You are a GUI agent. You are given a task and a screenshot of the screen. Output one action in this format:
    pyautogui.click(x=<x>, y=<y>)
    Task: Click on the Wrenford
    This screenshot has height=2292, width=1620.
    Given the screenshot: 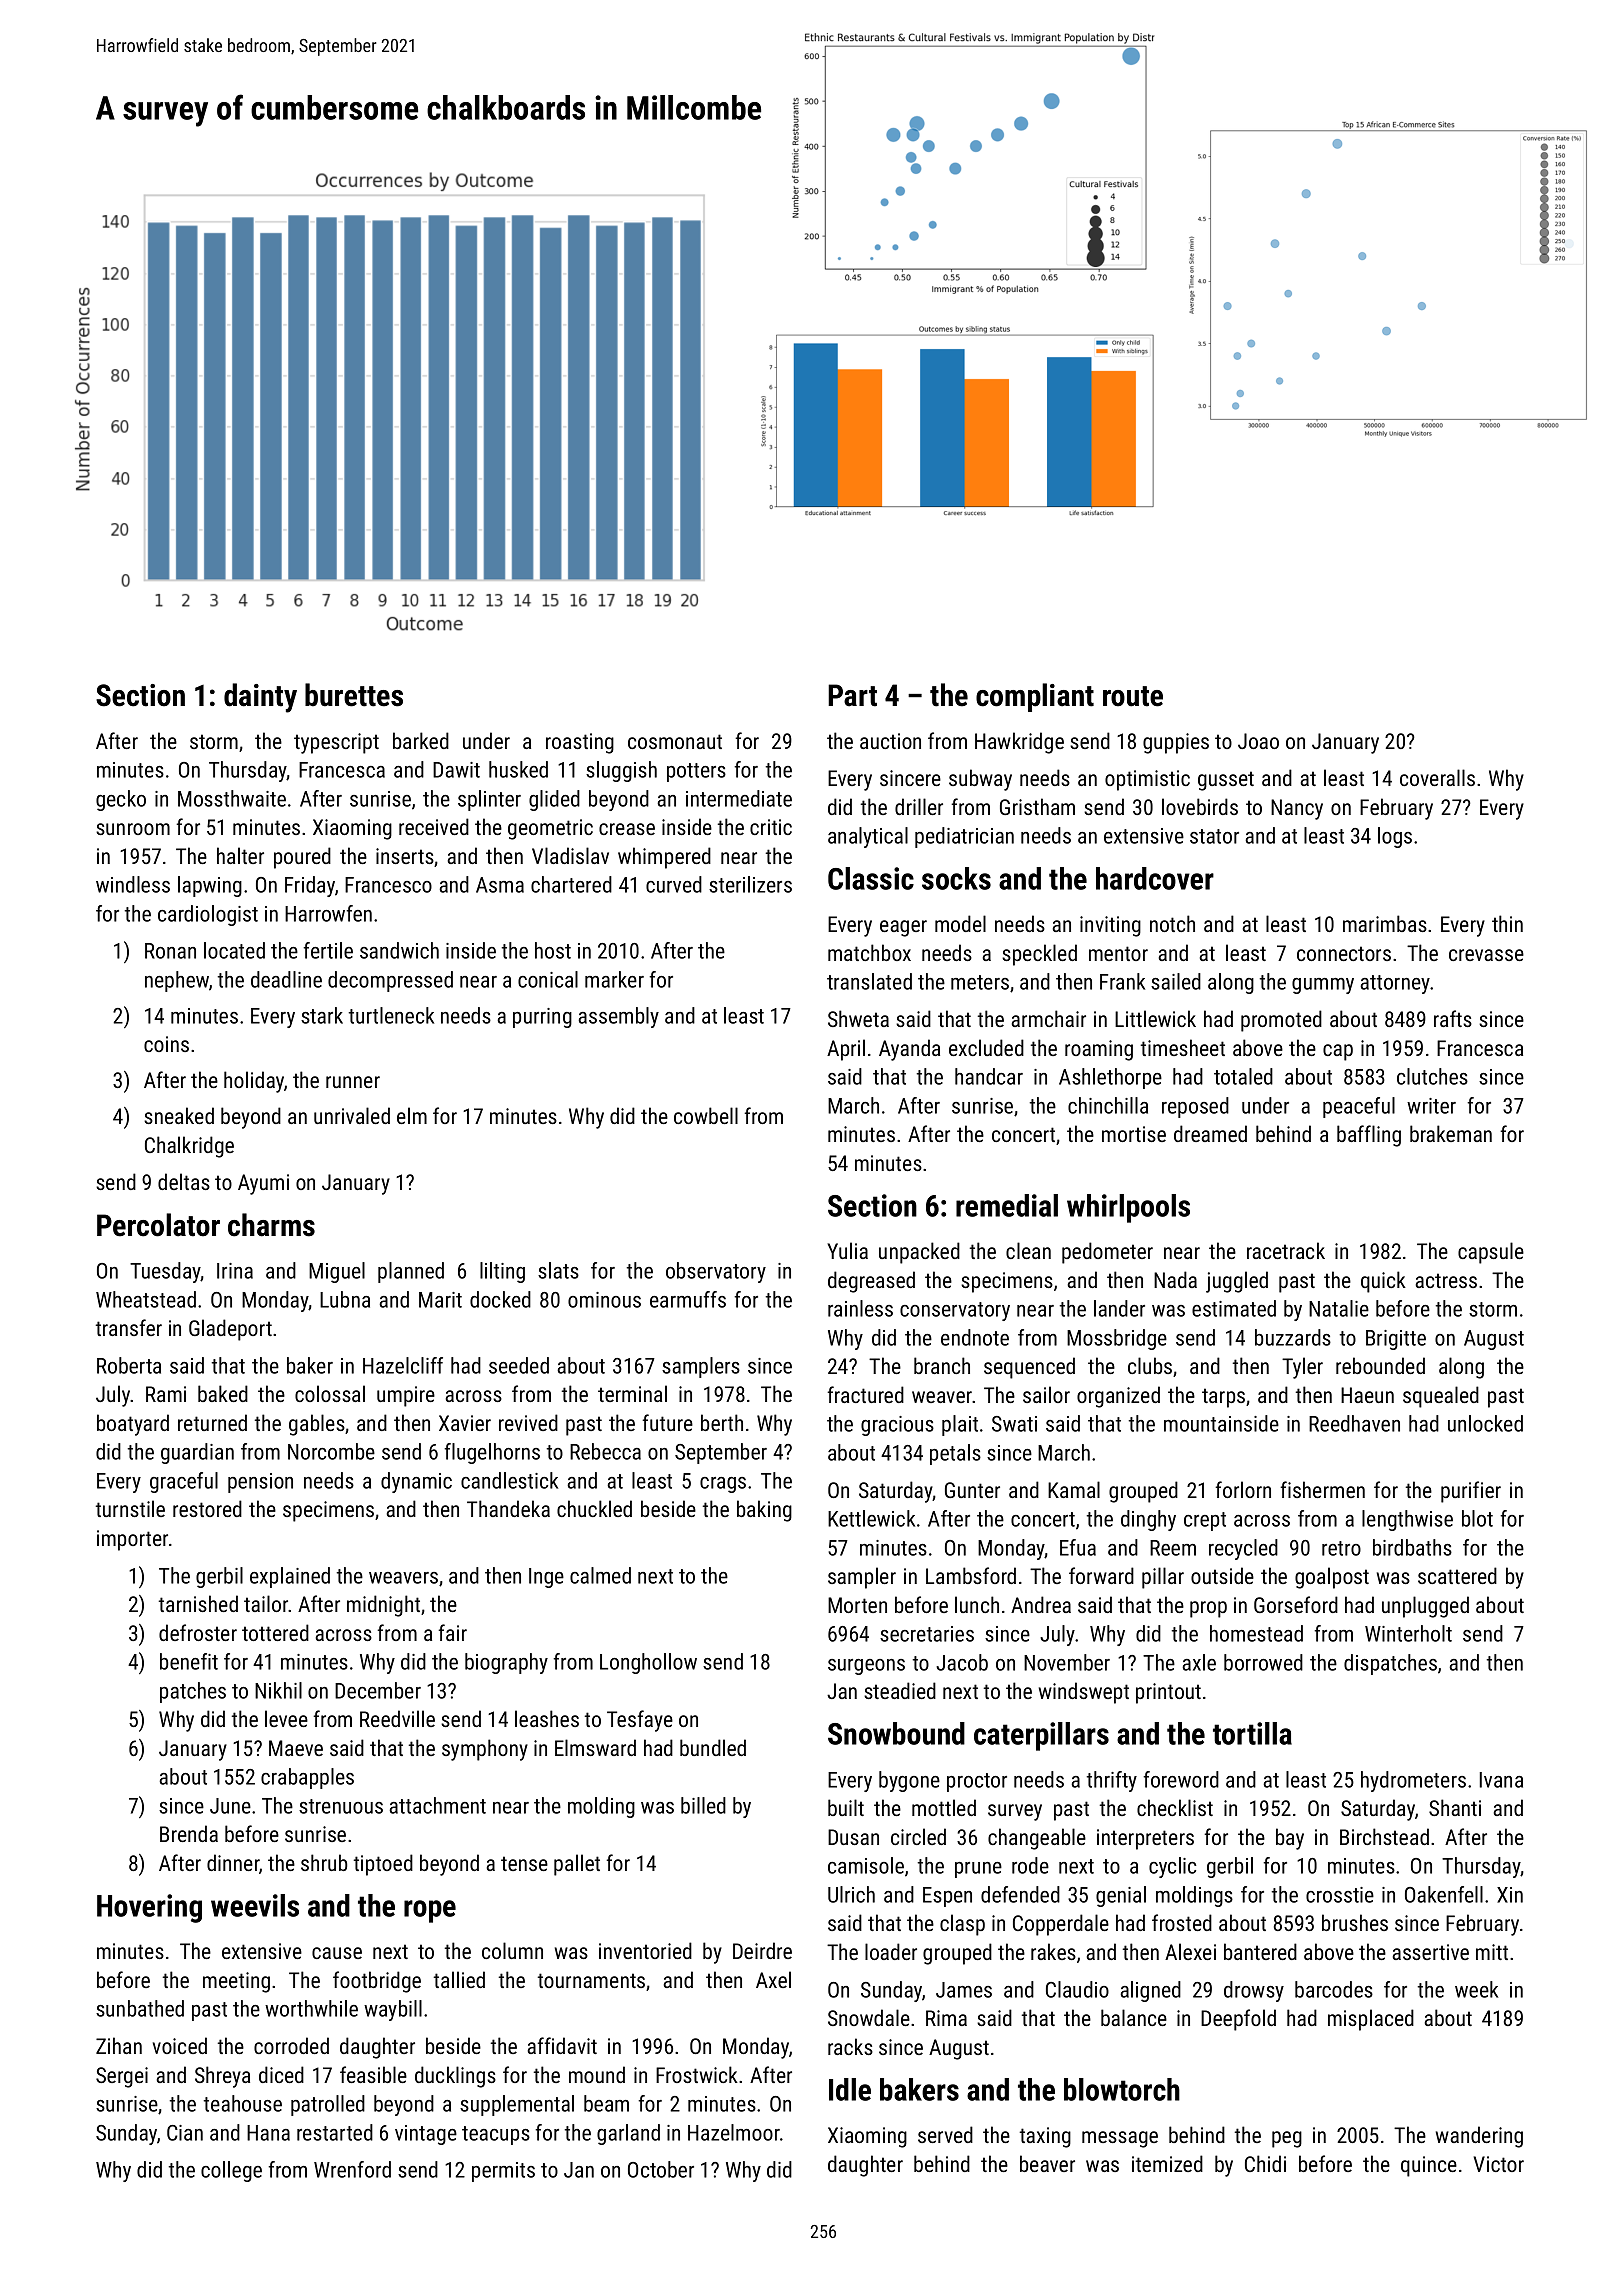 What is the action you would take?
    pyautogui.click(x=352, y=2169)
